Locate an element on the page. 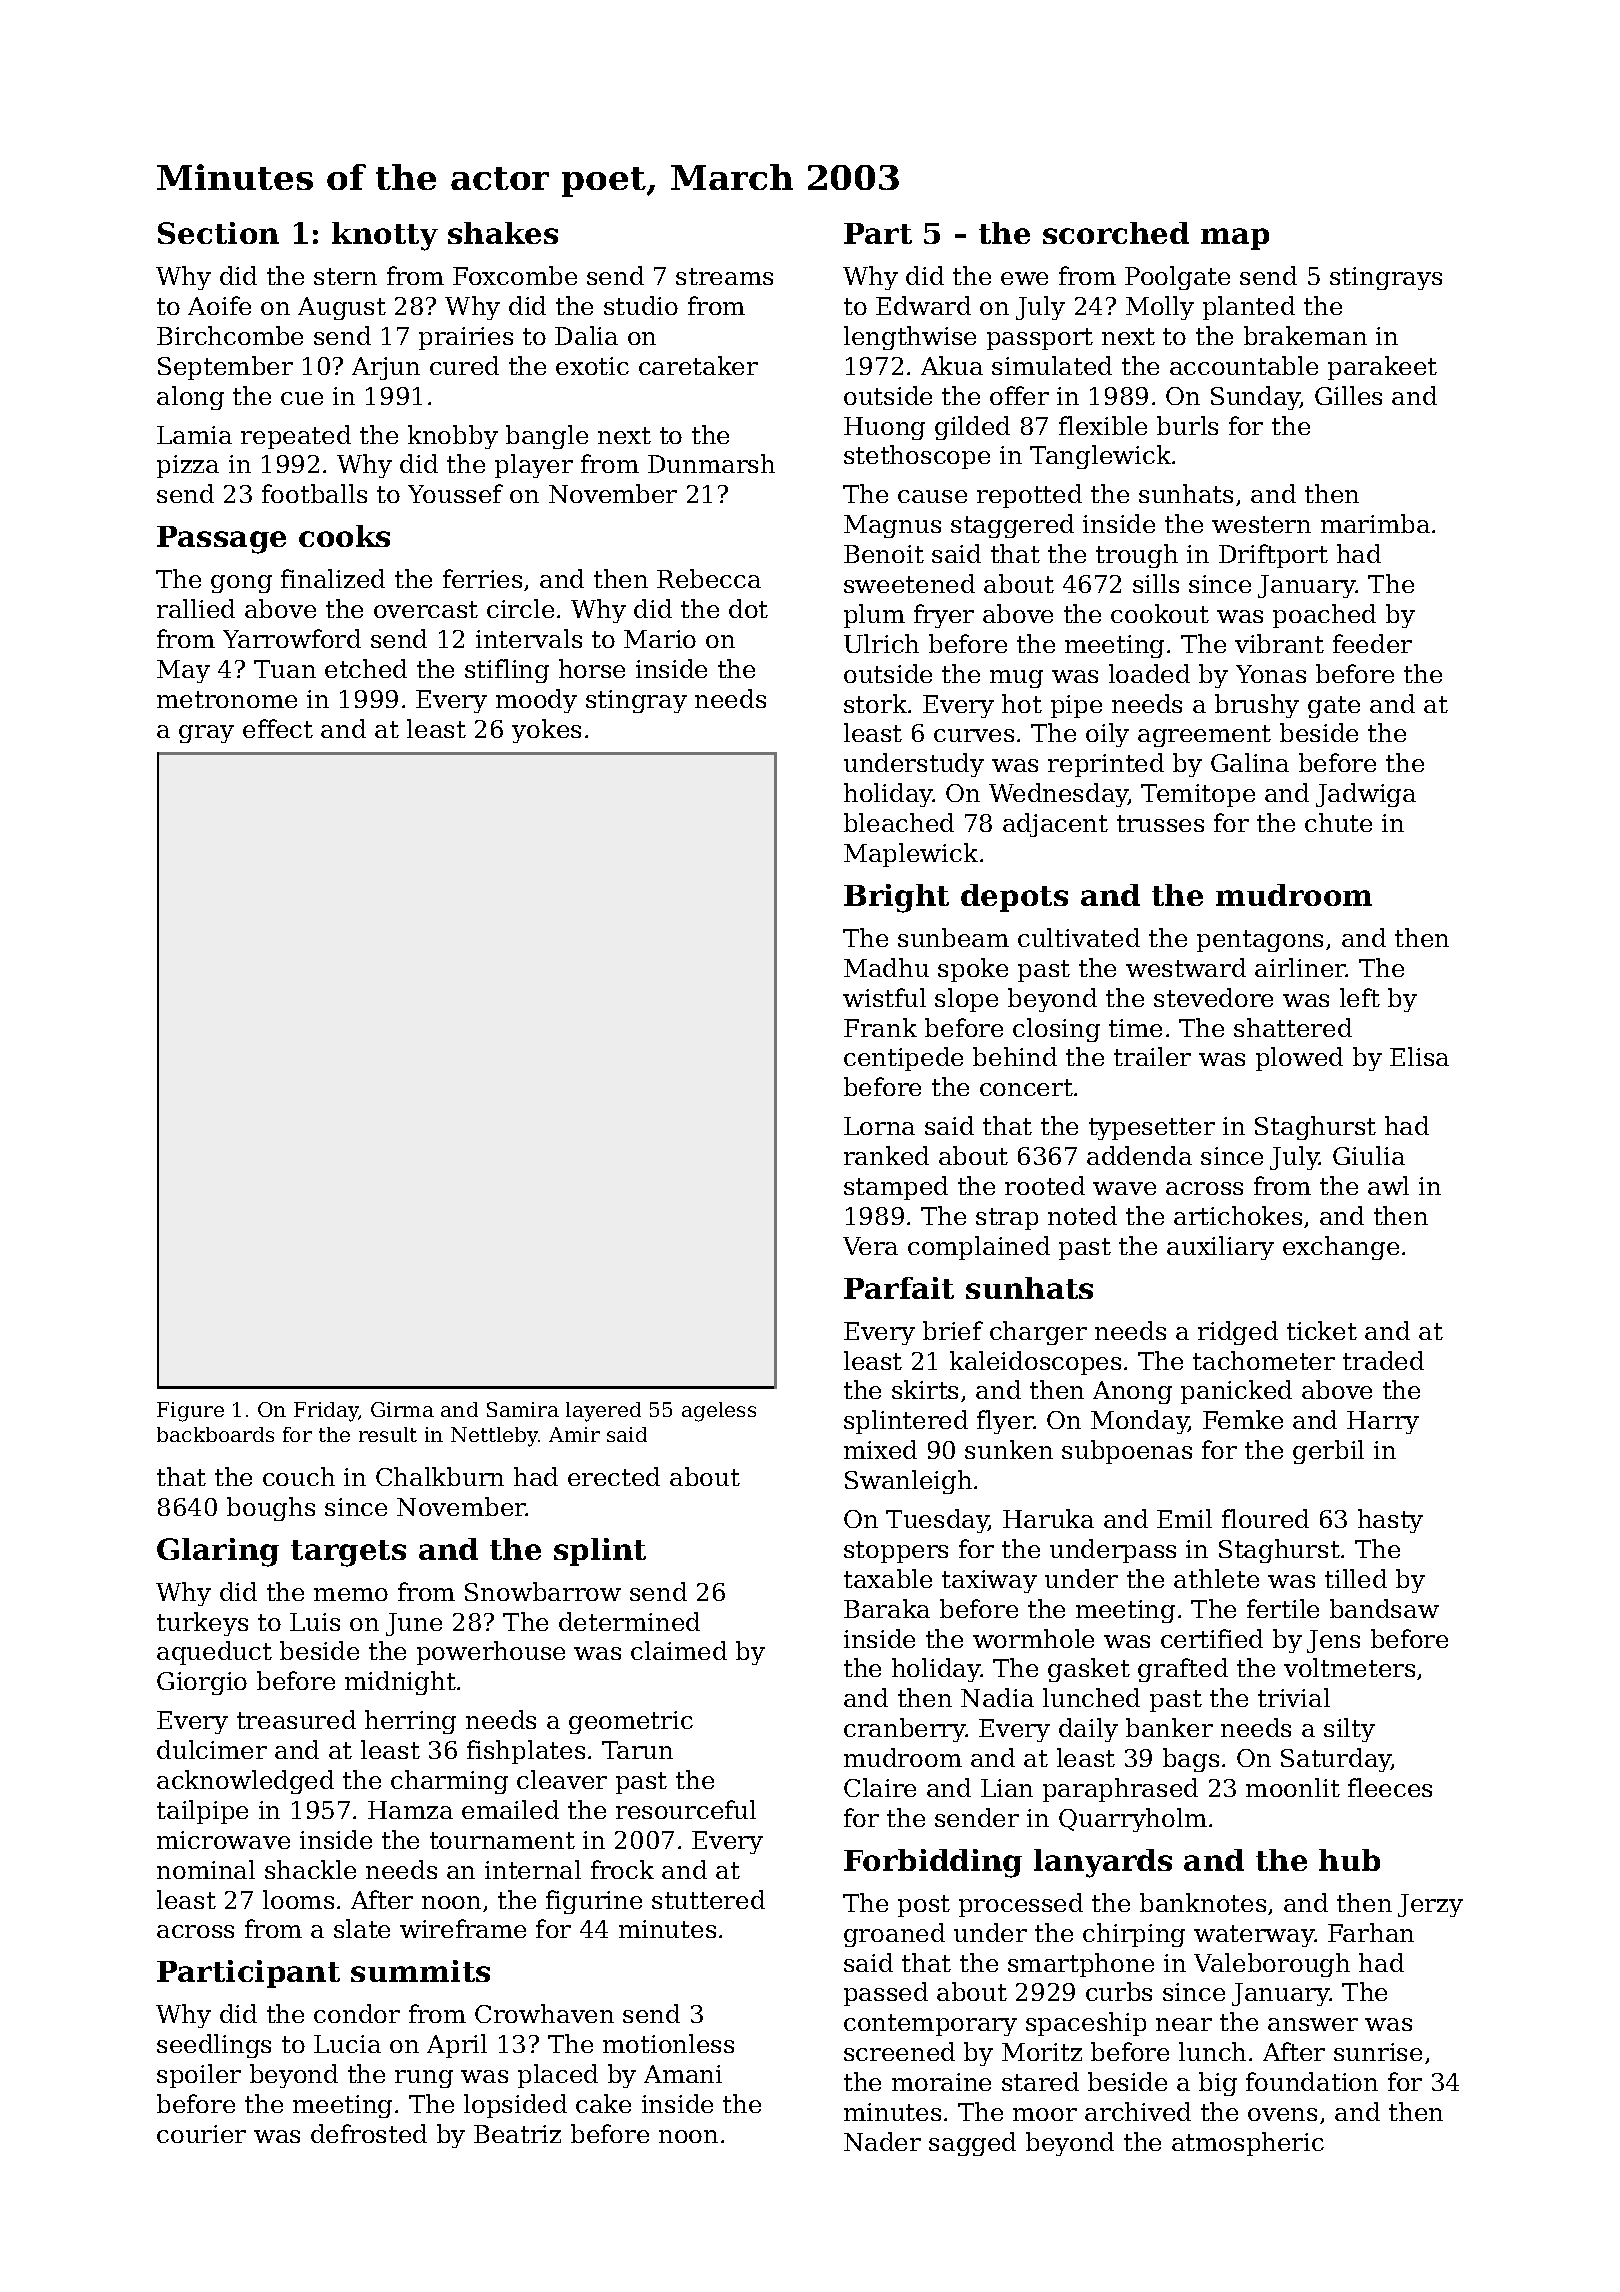 This image has width=1620, height=2292. yokes is located at coordinates (546, 731).
